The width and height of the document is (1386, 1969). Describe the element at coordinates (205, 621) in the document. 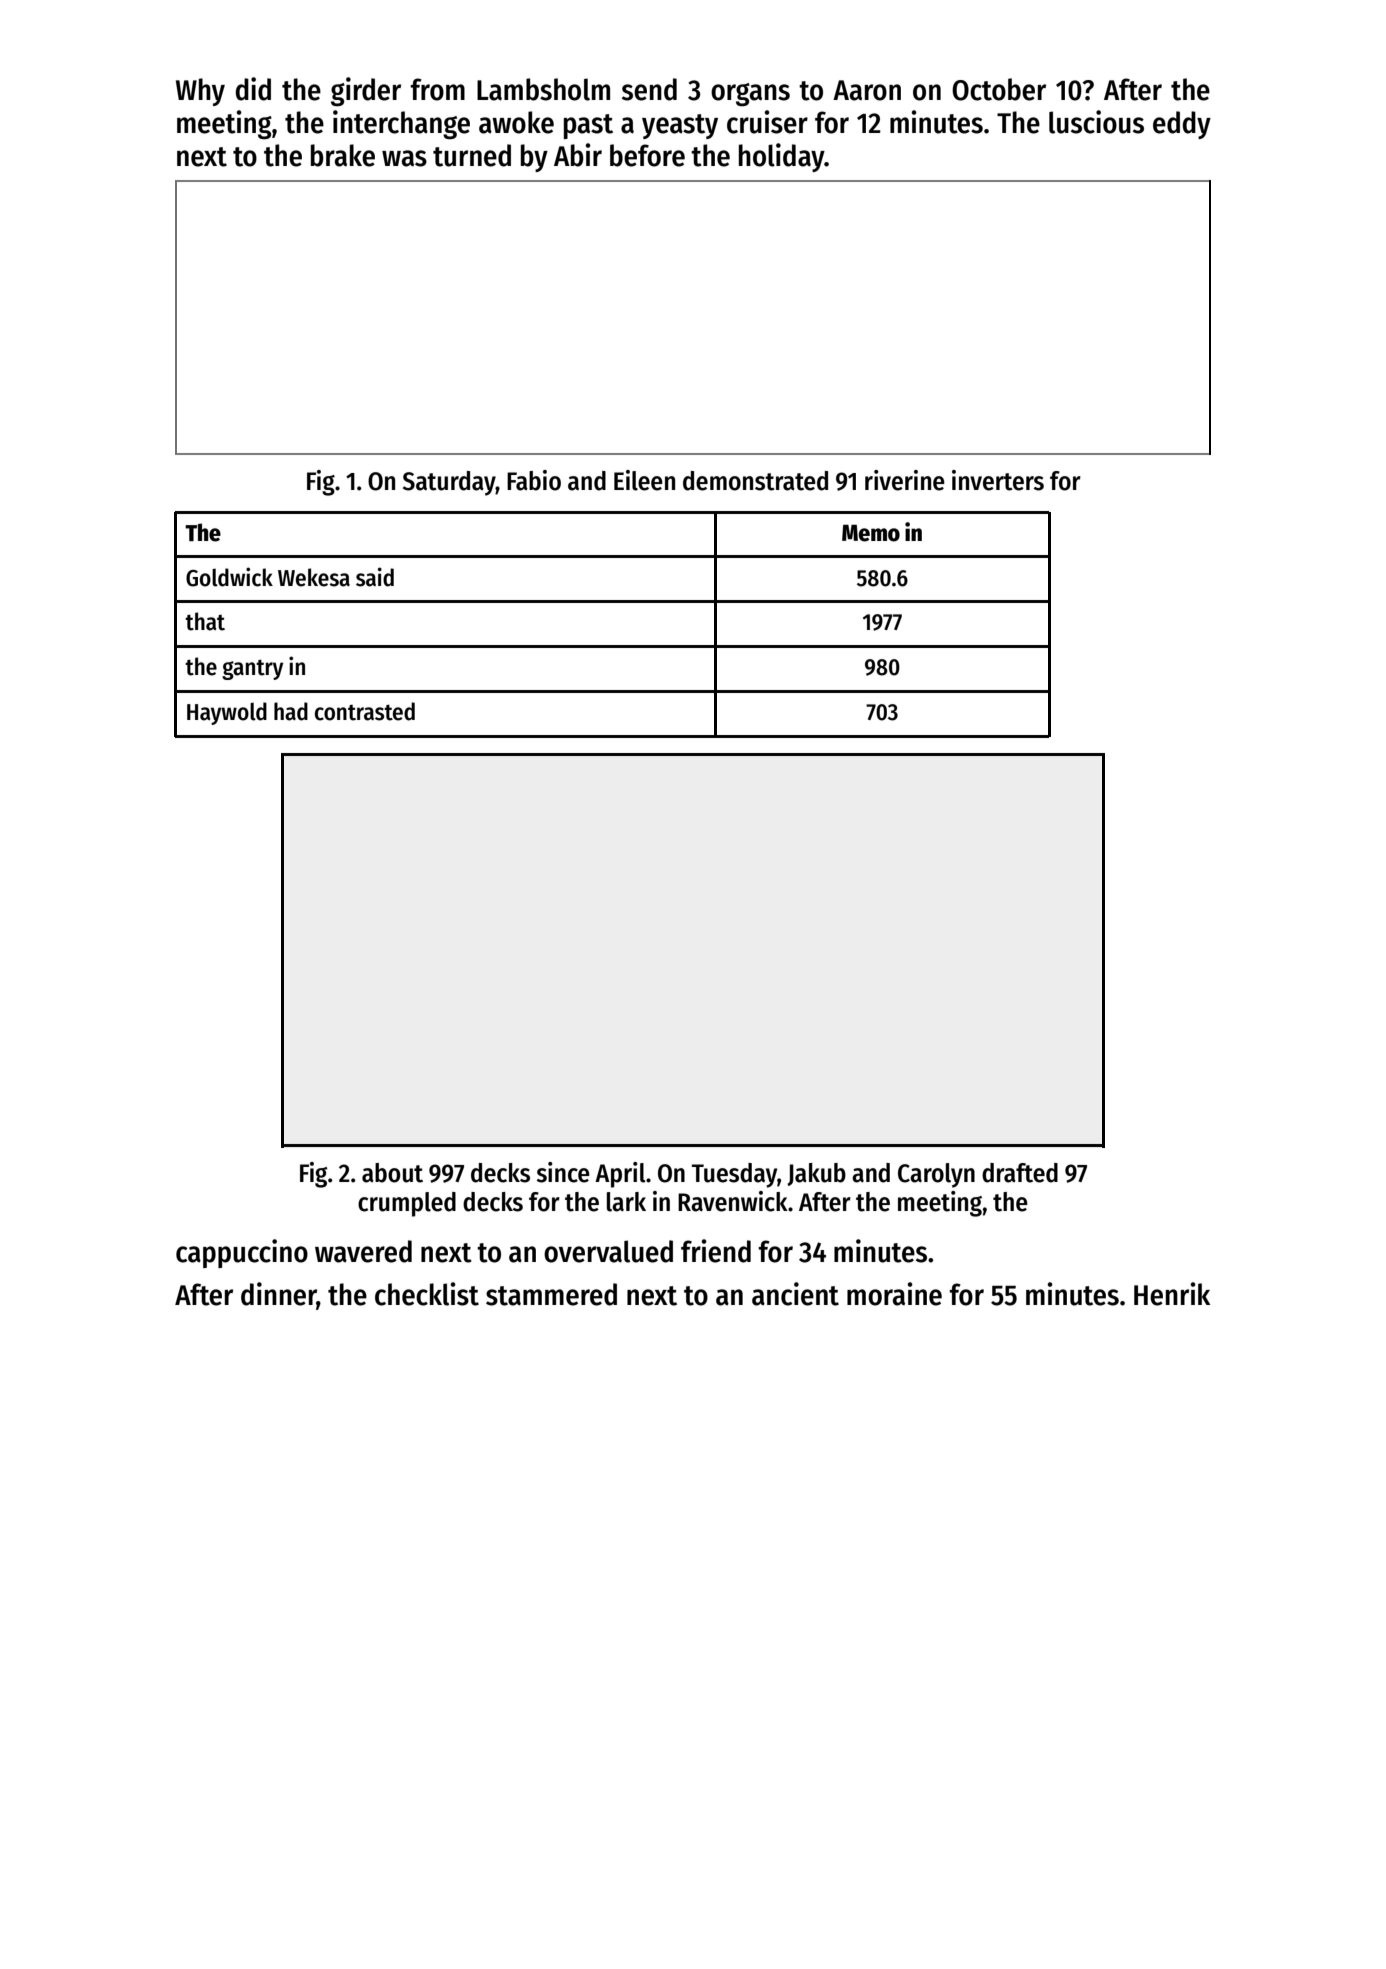

I see `that` at that location.
